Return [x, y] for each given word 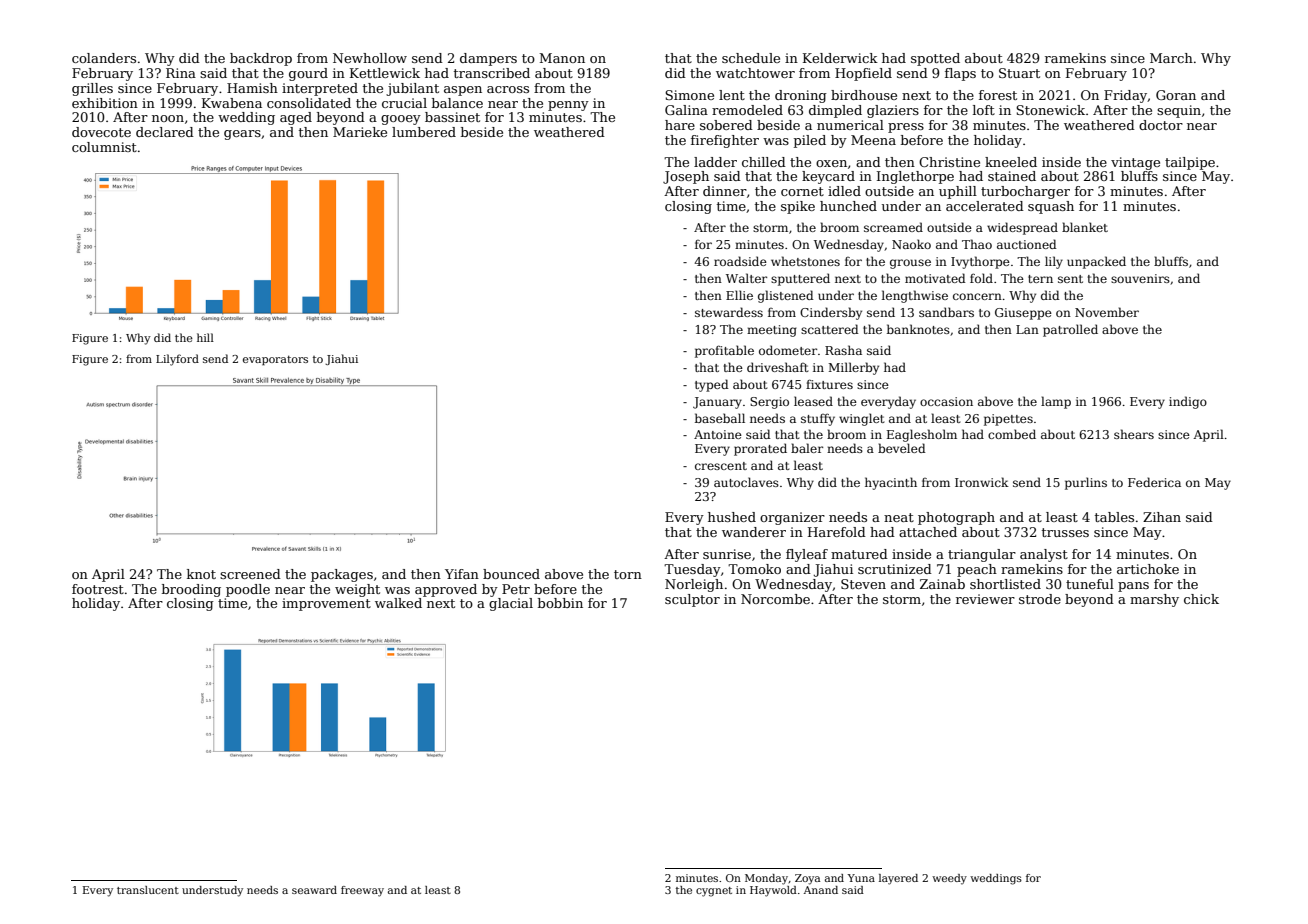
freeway [362, 891]
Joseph [686, 177]
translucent [148, 890]
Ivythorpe [980, 262]
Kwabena [232, 103]
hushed [732, 517]
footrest [98, 589]
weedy [949, 879]
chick [1201, 599]
